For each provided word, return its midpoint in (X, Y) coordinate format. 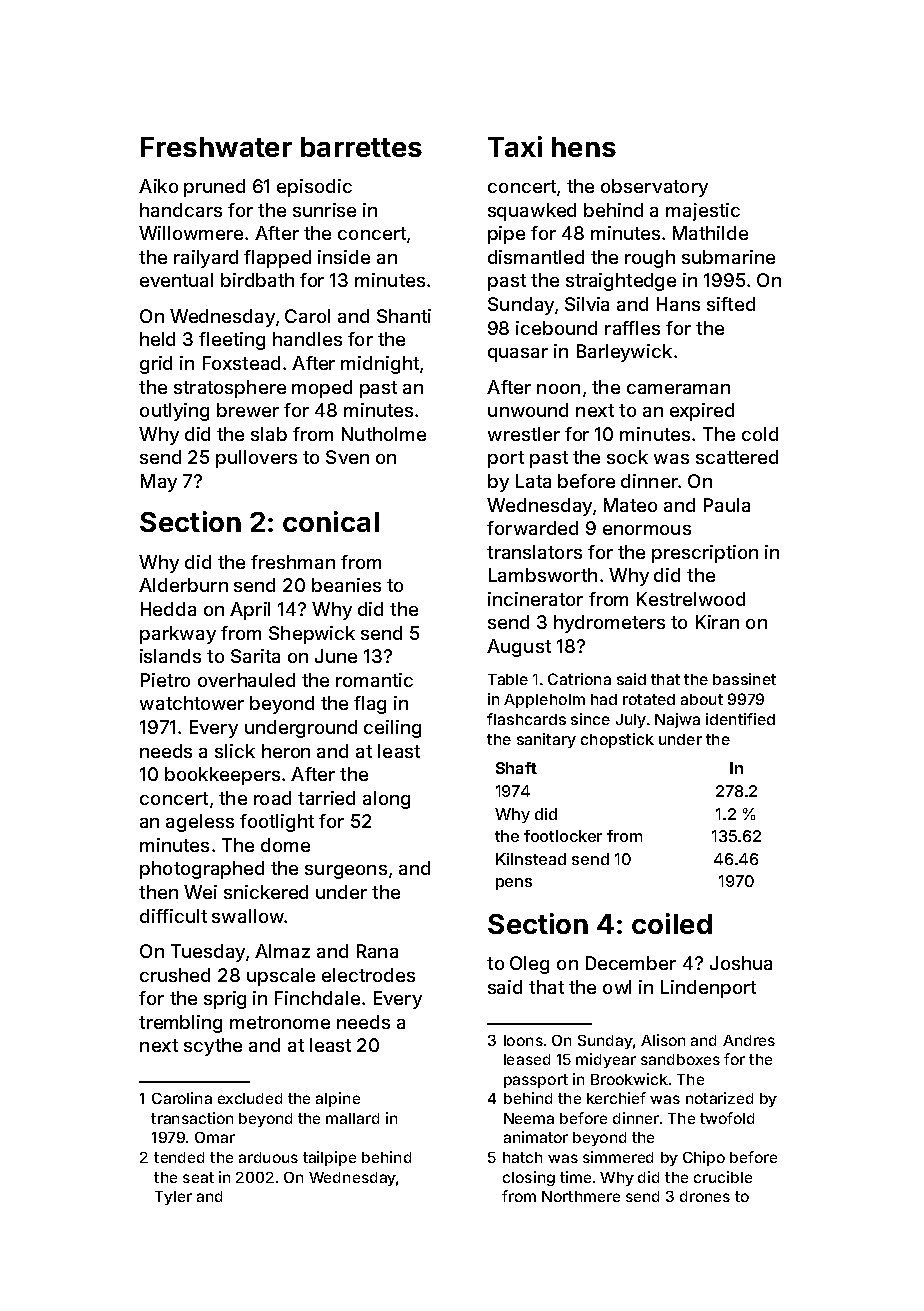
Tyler (173, 1198)
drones (705, 1196)
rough (650, 259)
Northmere (581, 1196)
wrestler (524, 434)
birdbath (257, 280)
